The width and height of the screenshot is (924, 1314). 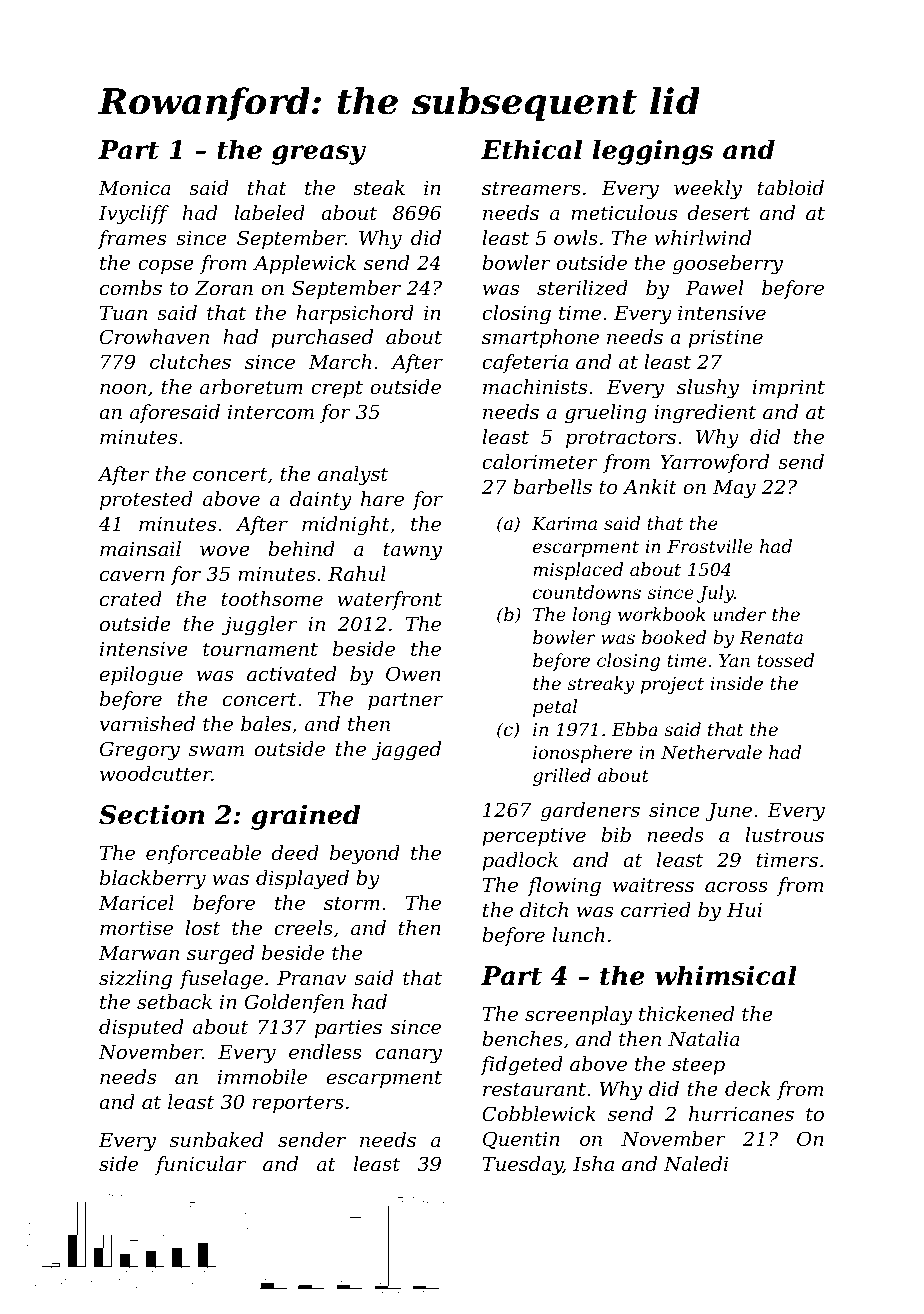 I want to click on Monica, so click(x=135, y=187).
